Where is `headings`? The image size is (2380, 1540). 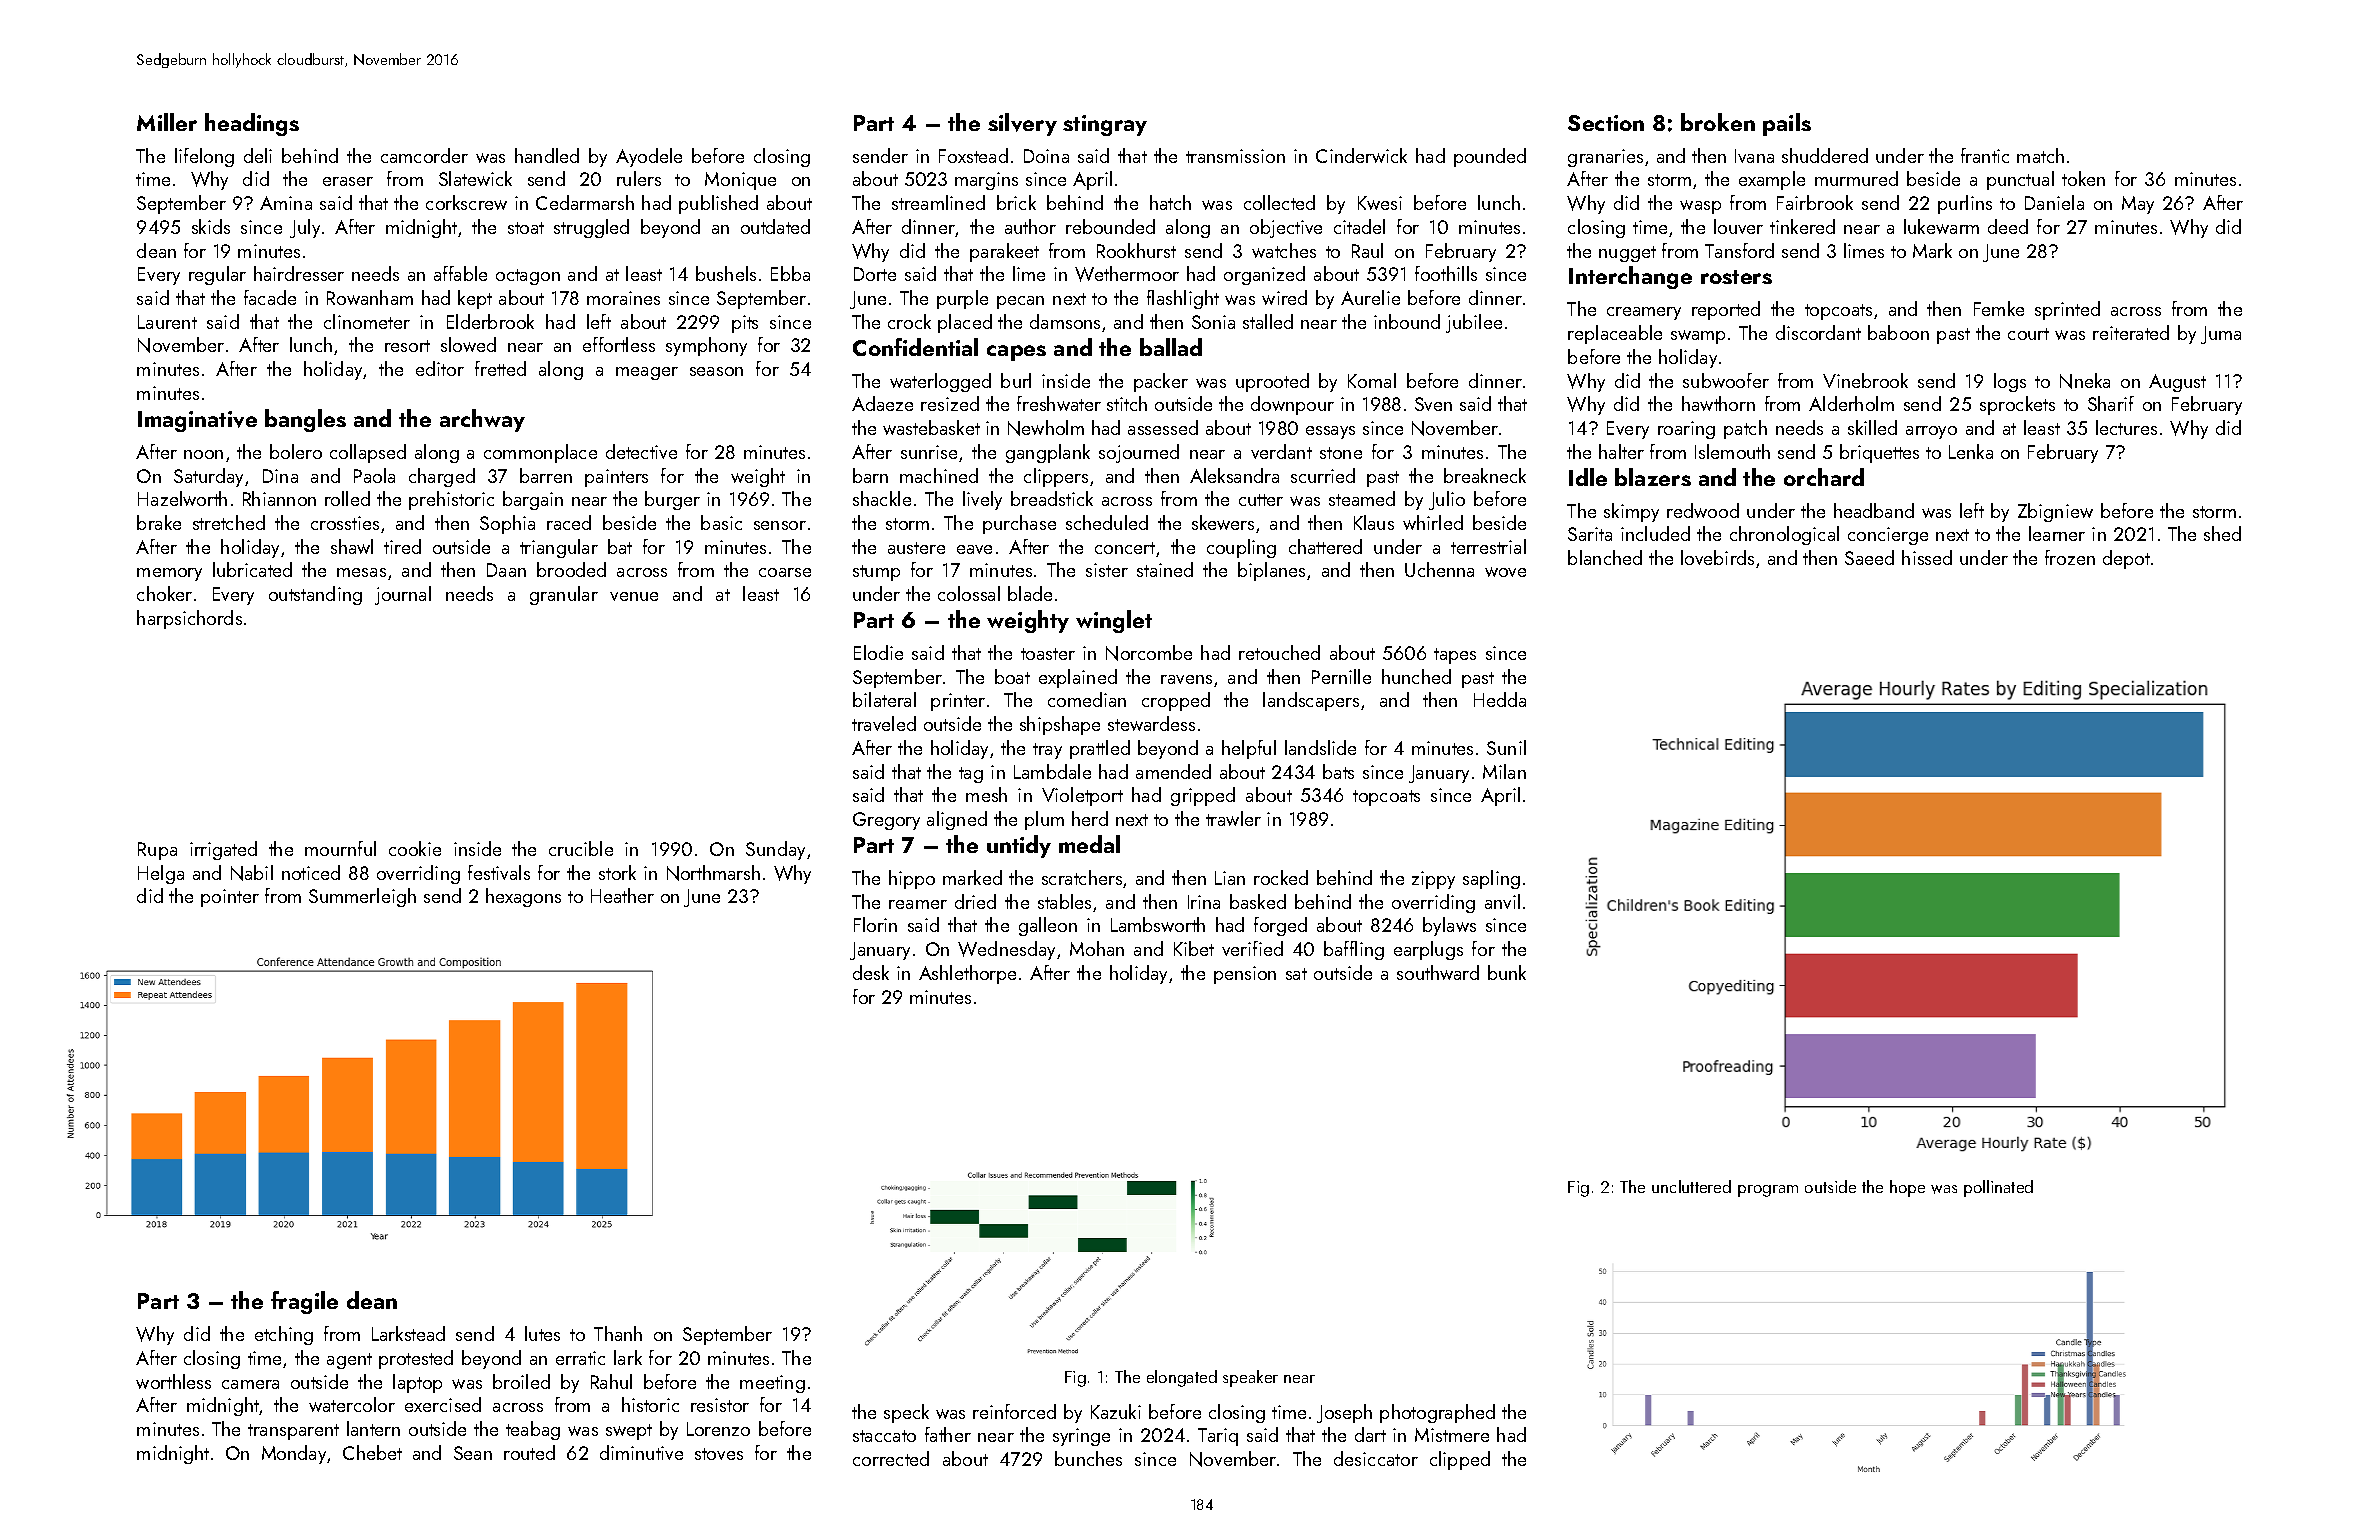
headings is located at coordinates (252, 124).
